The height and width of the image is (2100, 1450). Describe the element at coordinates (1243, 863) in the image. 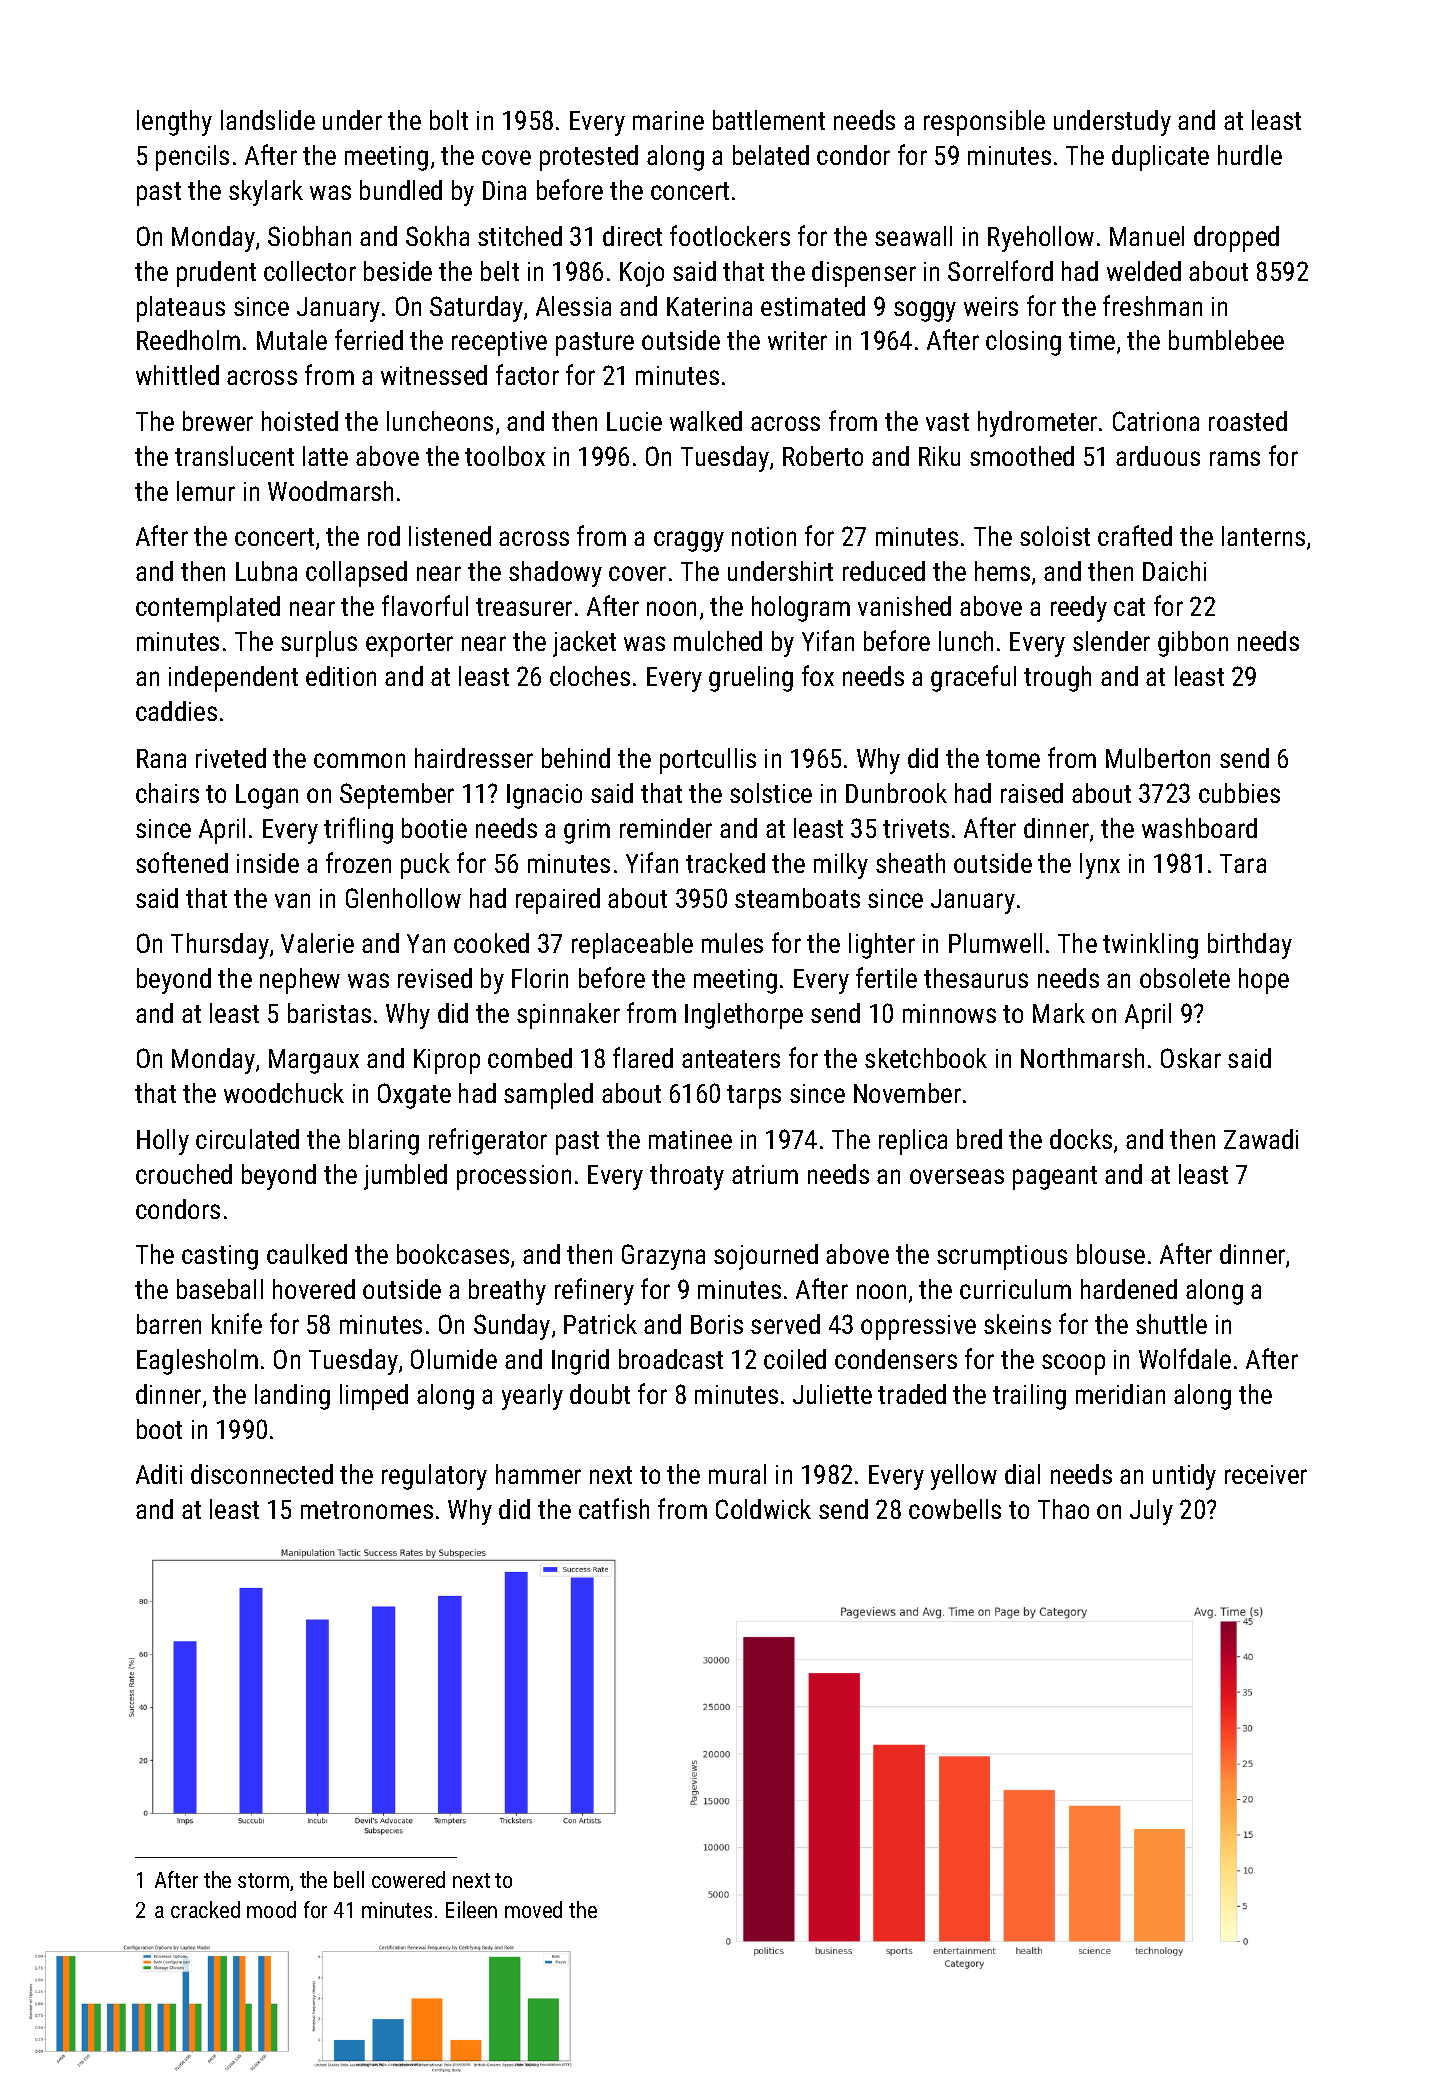

I see `Tara` at that location.
